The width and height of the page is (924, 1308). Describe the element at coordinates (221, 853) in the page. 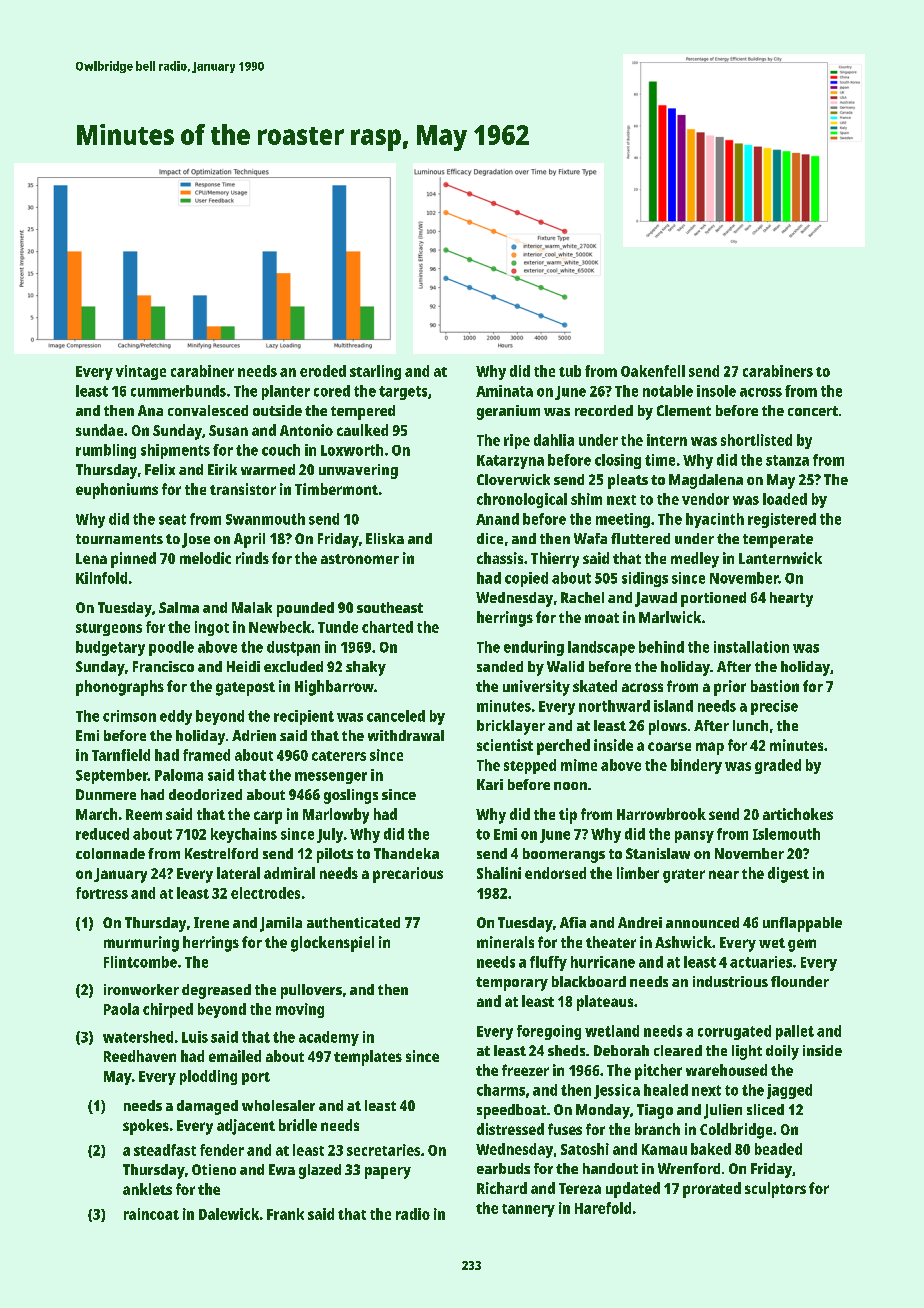

I see `Kestrelford` at that location.
